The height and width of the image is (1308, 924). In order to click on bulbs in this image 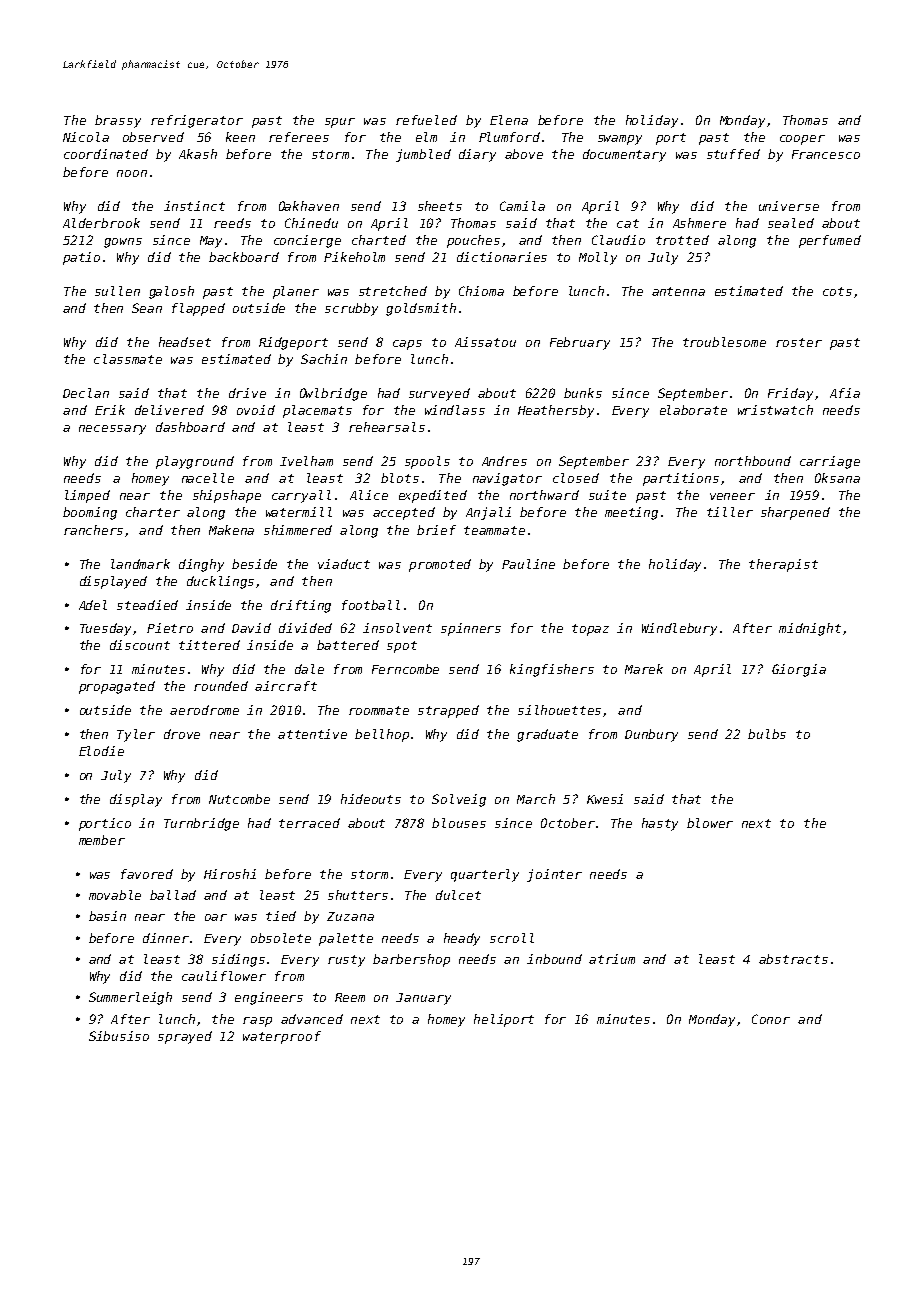, I will do `click(767, 734)`.
